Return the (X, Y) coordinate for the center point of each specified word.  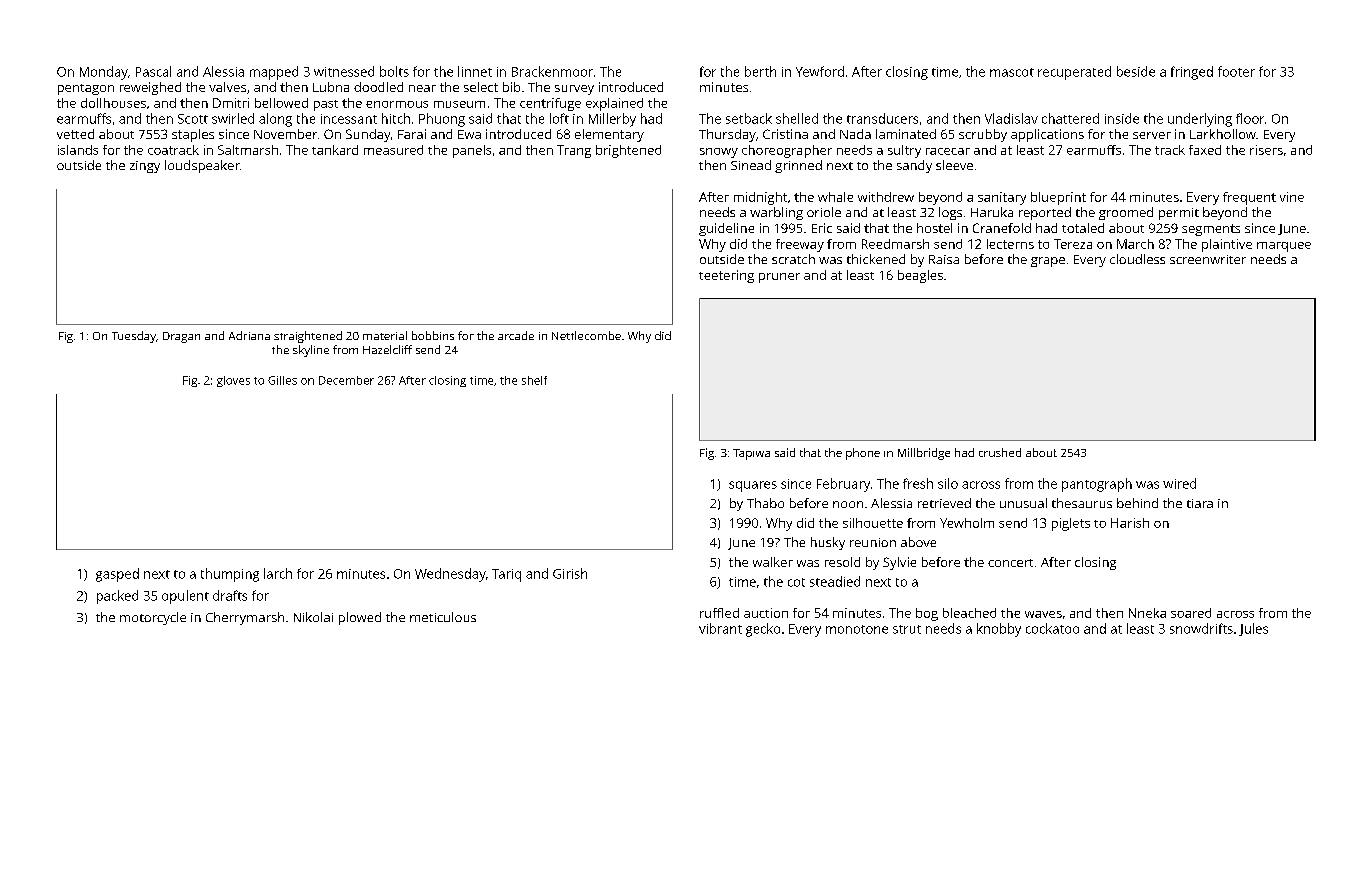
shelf (534, 380)
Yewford (820, 71)
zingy (145, 167)
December (346, 380)
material (385, 335)
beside (1136, 71)
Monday (104, 73)
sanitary (1002, 198)
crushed (1000, 452)
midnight (760, 198)
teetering (726, 276)
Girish (570, 573)
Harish (1130, 523)
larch (278, 573)
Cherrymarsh (245, 618)
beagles (920, 276)
